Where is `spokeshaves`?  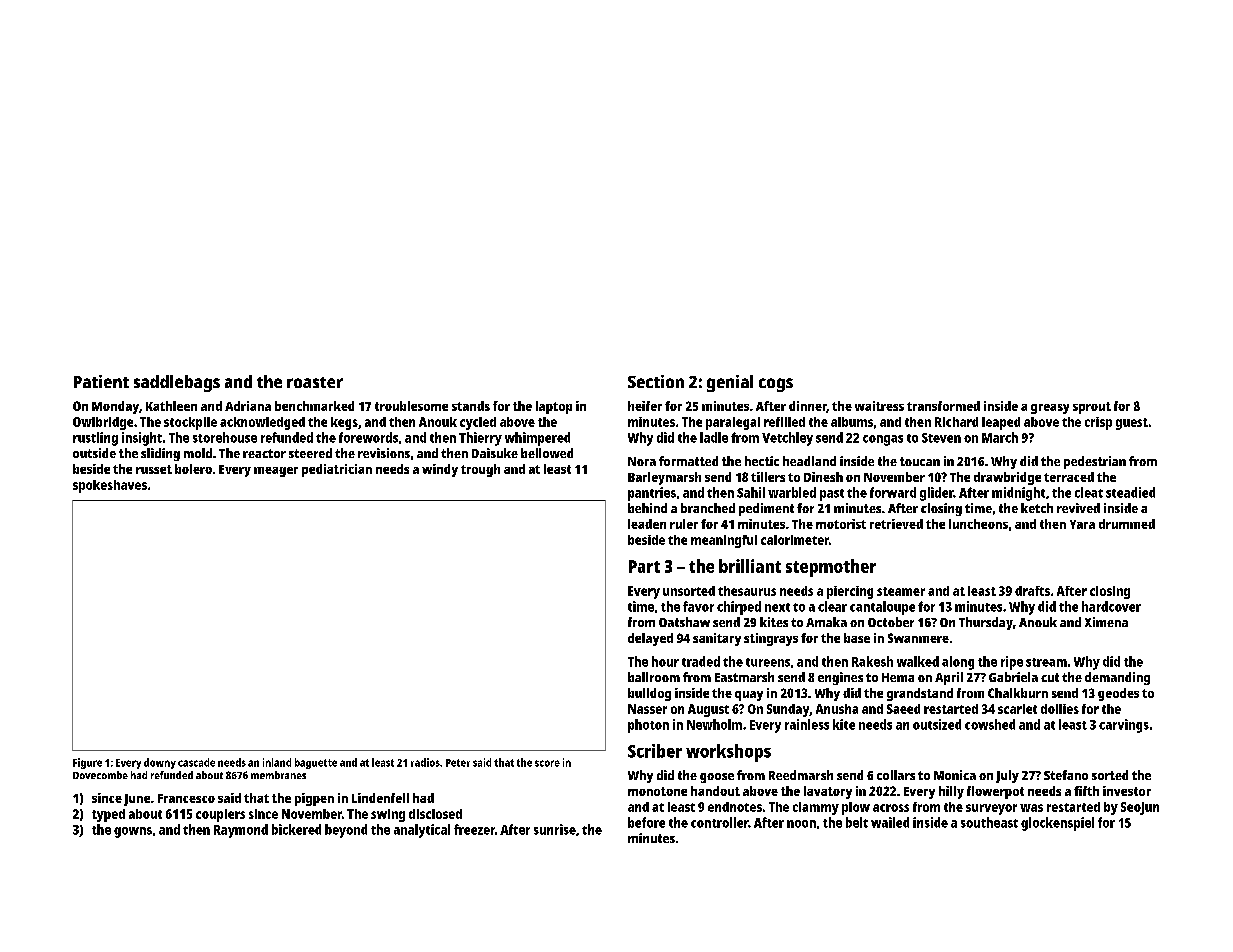
spokeshaves is located at coordinates (110, 486).
